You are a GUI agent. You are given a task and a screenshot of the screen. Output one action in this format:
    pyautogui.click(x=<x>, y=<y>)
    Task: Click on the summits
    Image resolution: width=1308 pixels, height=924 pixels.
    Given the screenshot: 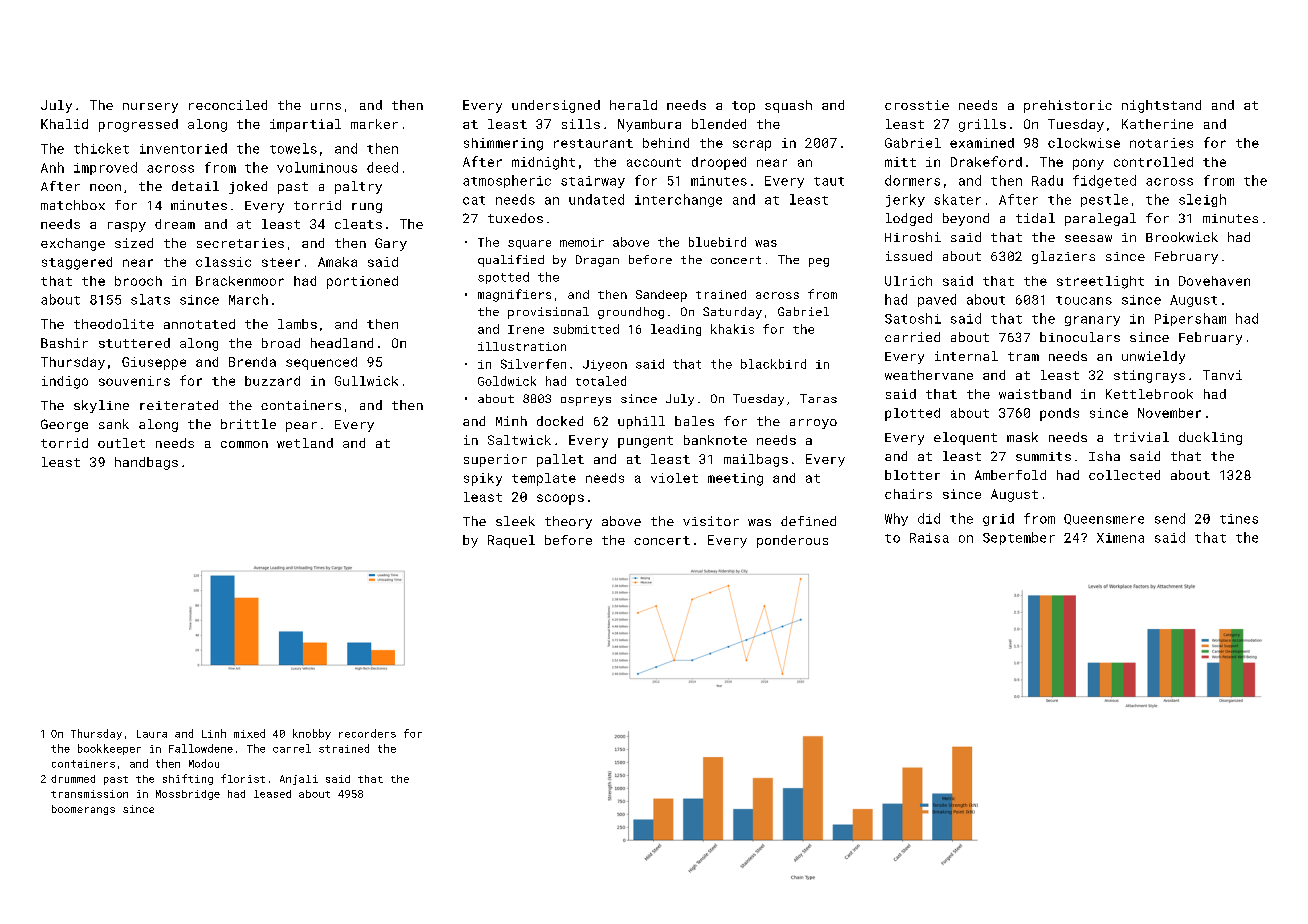 What is the action you would take?
    pyautogui.click(x=1043, y=456)
